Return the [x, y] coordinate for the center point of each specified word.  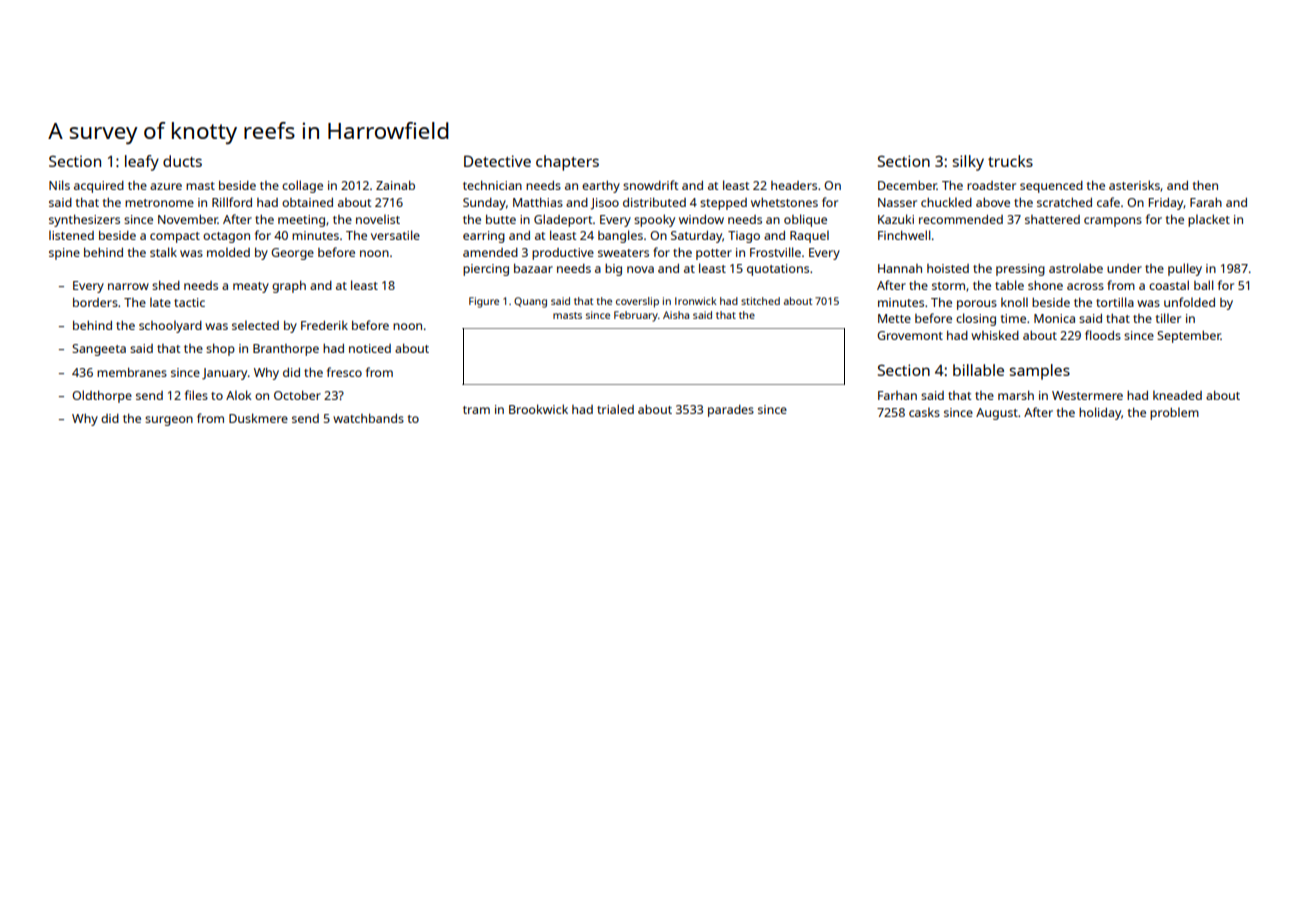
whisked [995, 335]
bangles [620, 236]
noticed [370, 348]
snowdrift [651, 185]
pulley [1185, 269]
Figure [484, 302]
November [188, 219]
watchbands [368, 418]
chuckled [946, 202]
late [160, 302]
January [224, 374]
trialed [615, 409]
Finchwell [904, 235]
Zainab [395, 185]
